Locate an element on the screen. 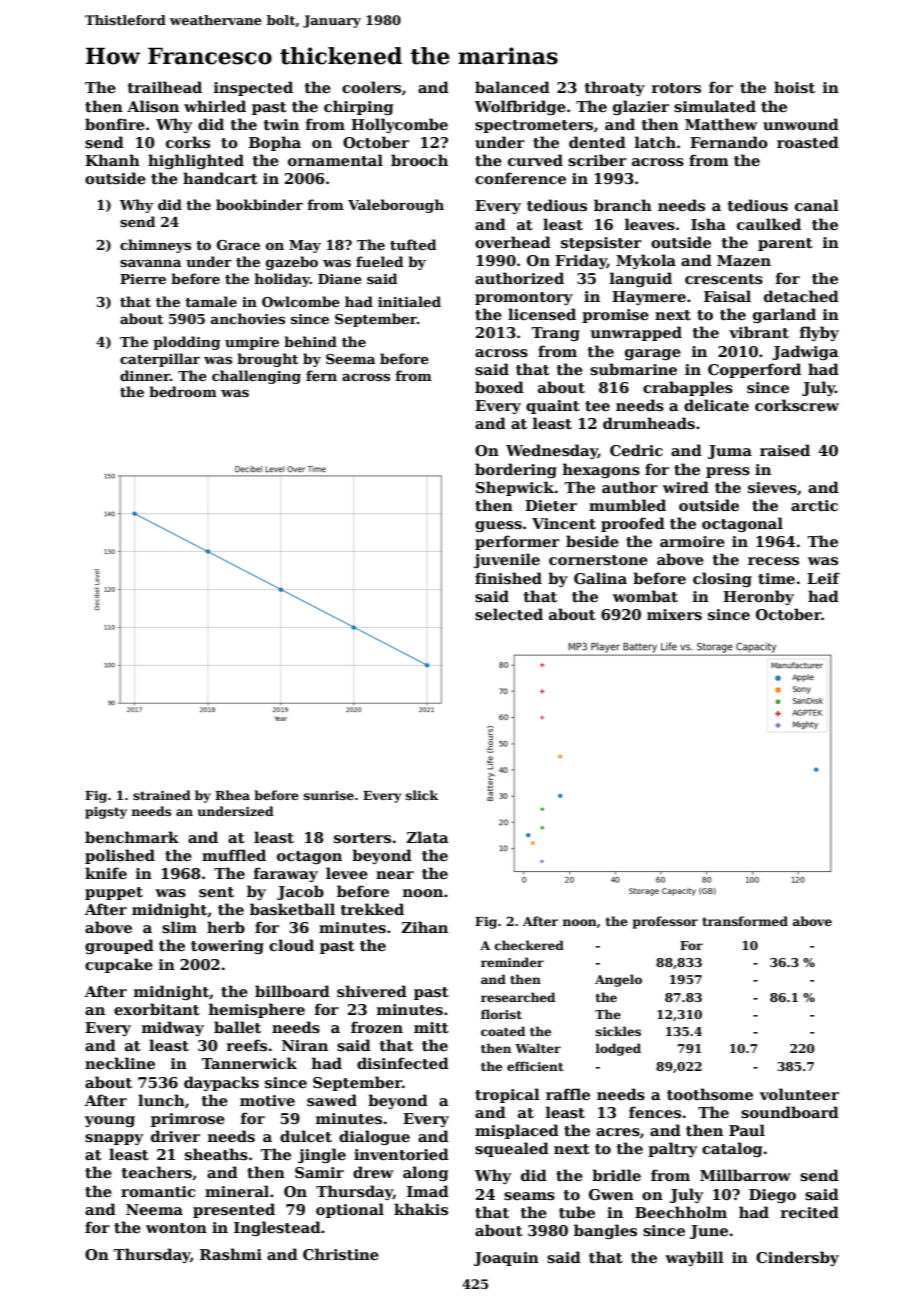 This screenshot has height=1308, width=924. bedroom is located at coordinates (183, 391).
